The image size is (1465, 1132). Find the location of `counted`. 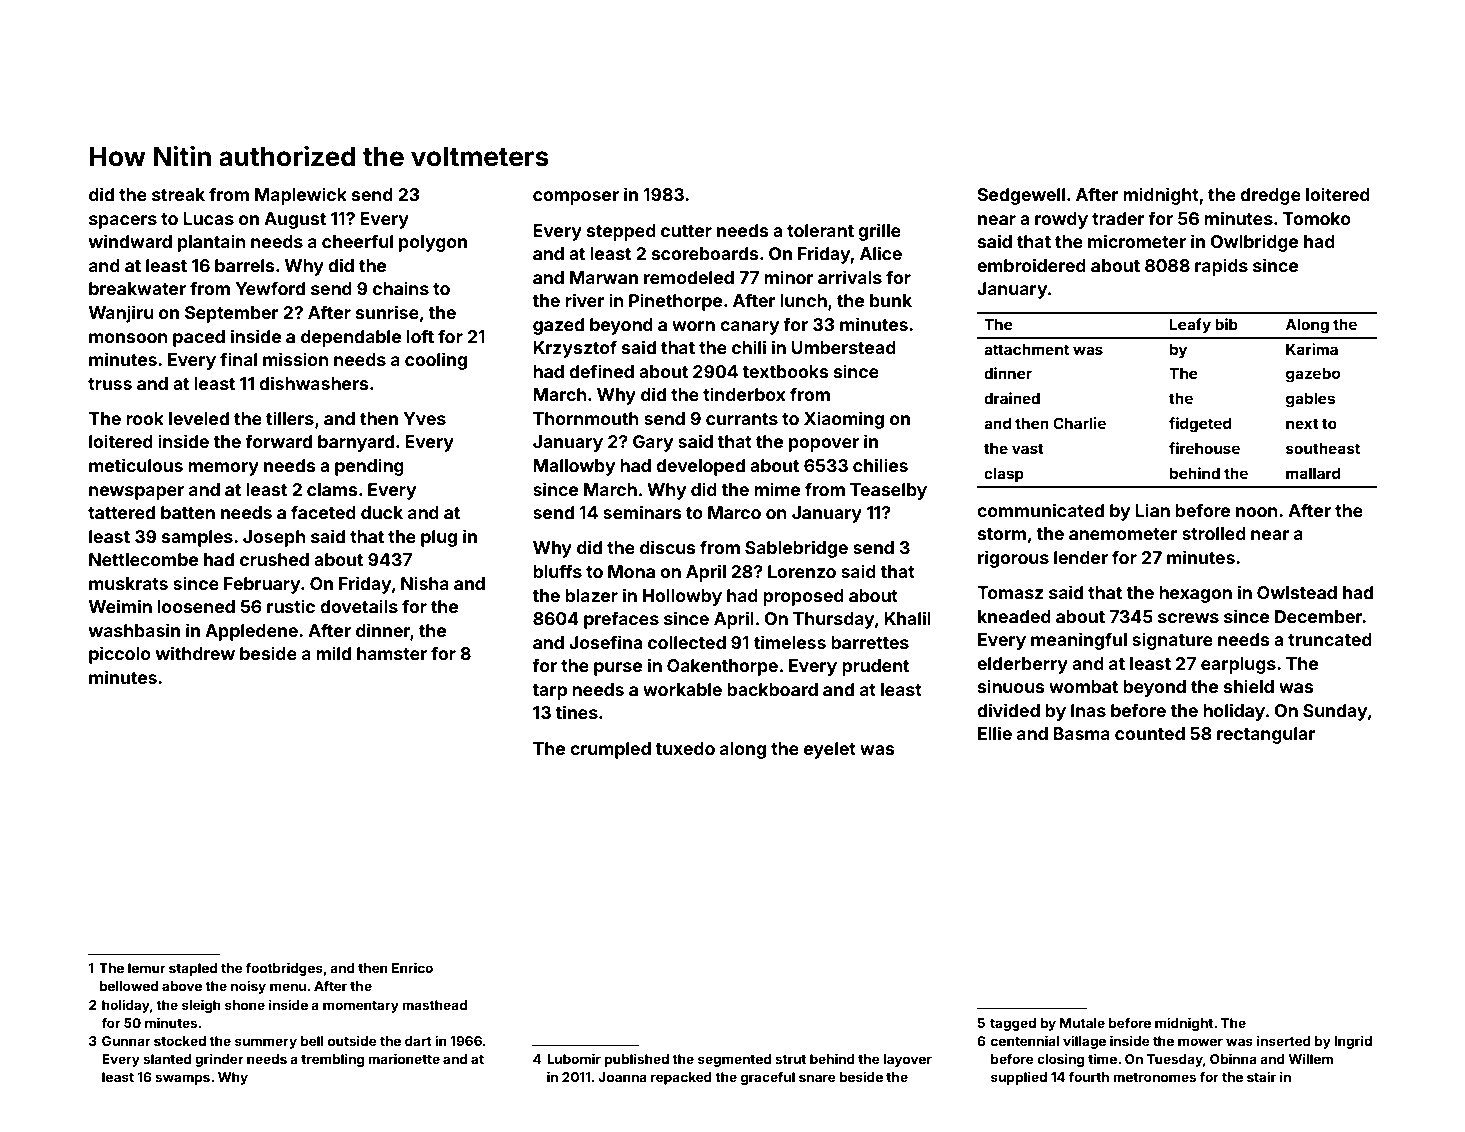

counted is located at coordinates (1150, 733).
